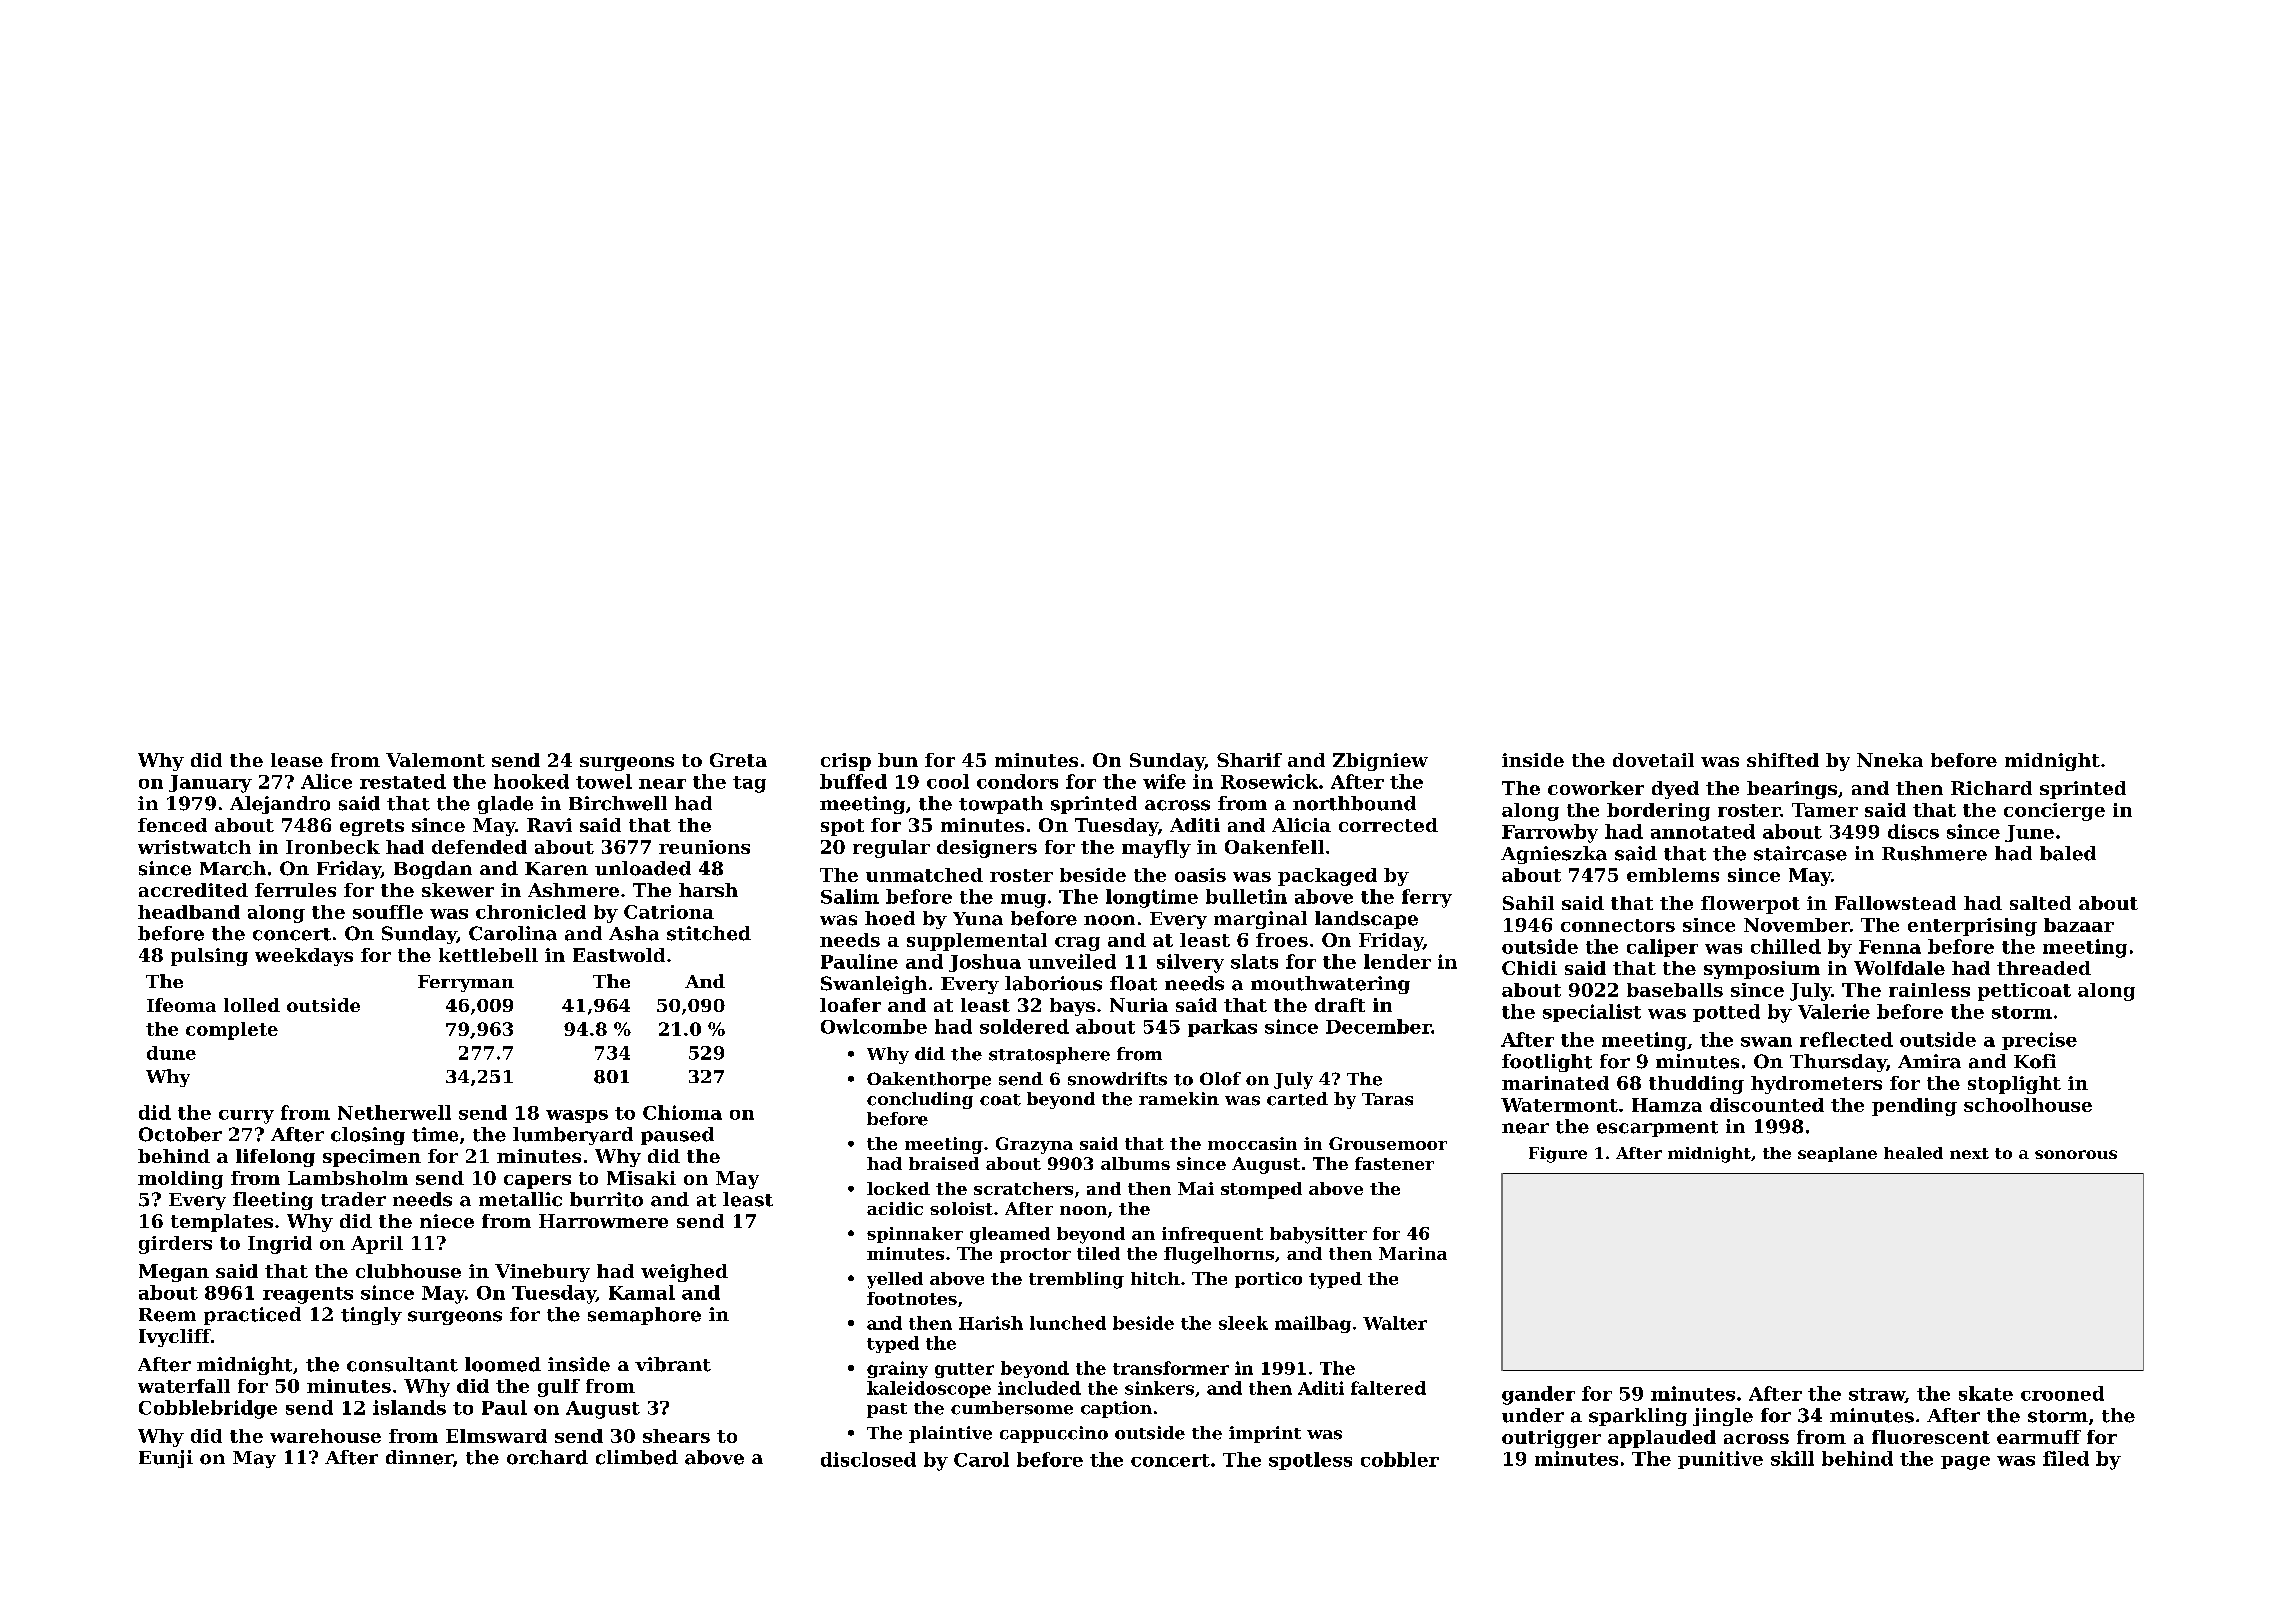 The height and width of the screenshot is (1614, 2282). Describe the element at coordinates (210, 784) in the screenshot. I see `January` at that location.
